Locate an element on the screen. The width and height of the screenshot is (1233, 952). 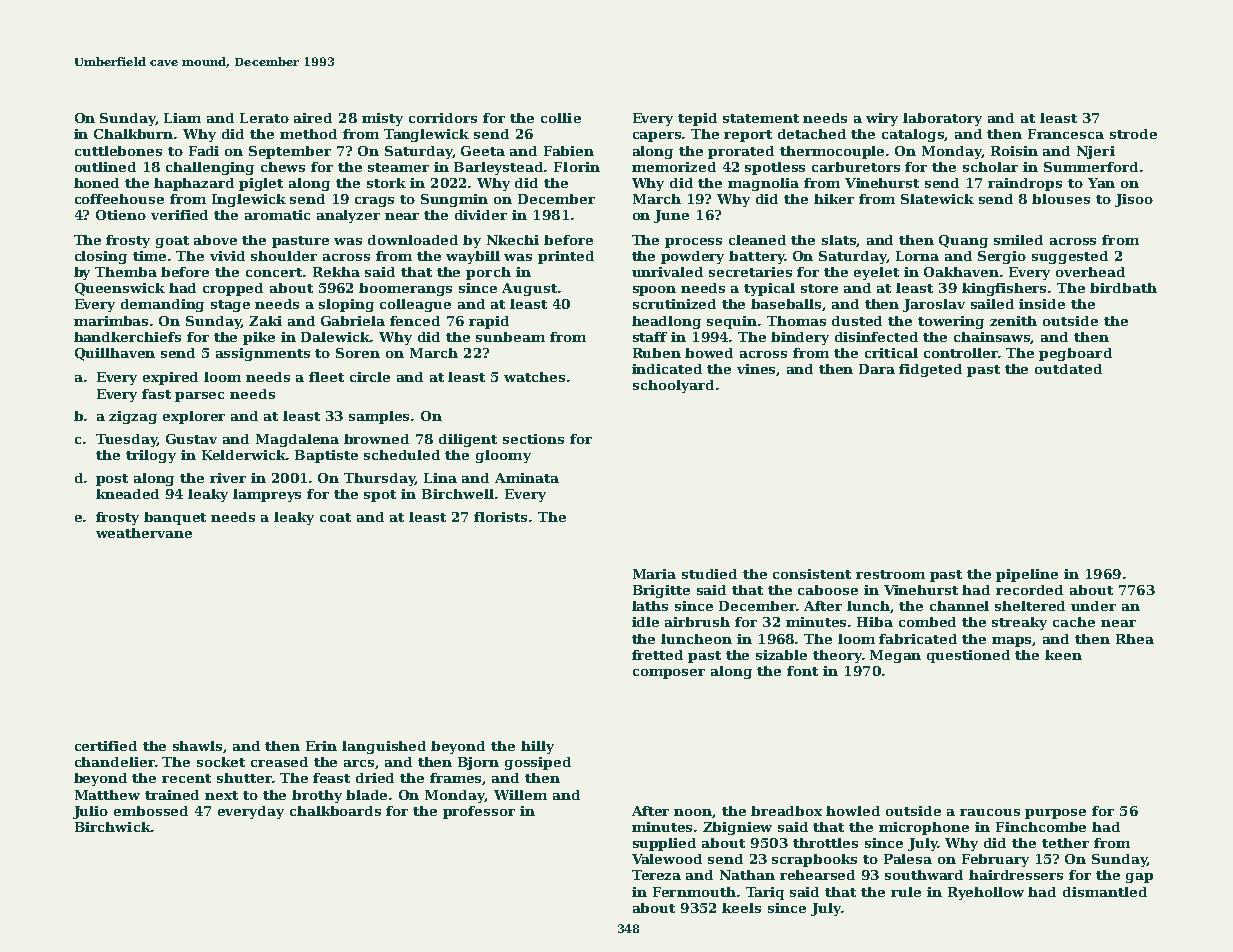
Fernmouth is located at coordinates (694, 892).
